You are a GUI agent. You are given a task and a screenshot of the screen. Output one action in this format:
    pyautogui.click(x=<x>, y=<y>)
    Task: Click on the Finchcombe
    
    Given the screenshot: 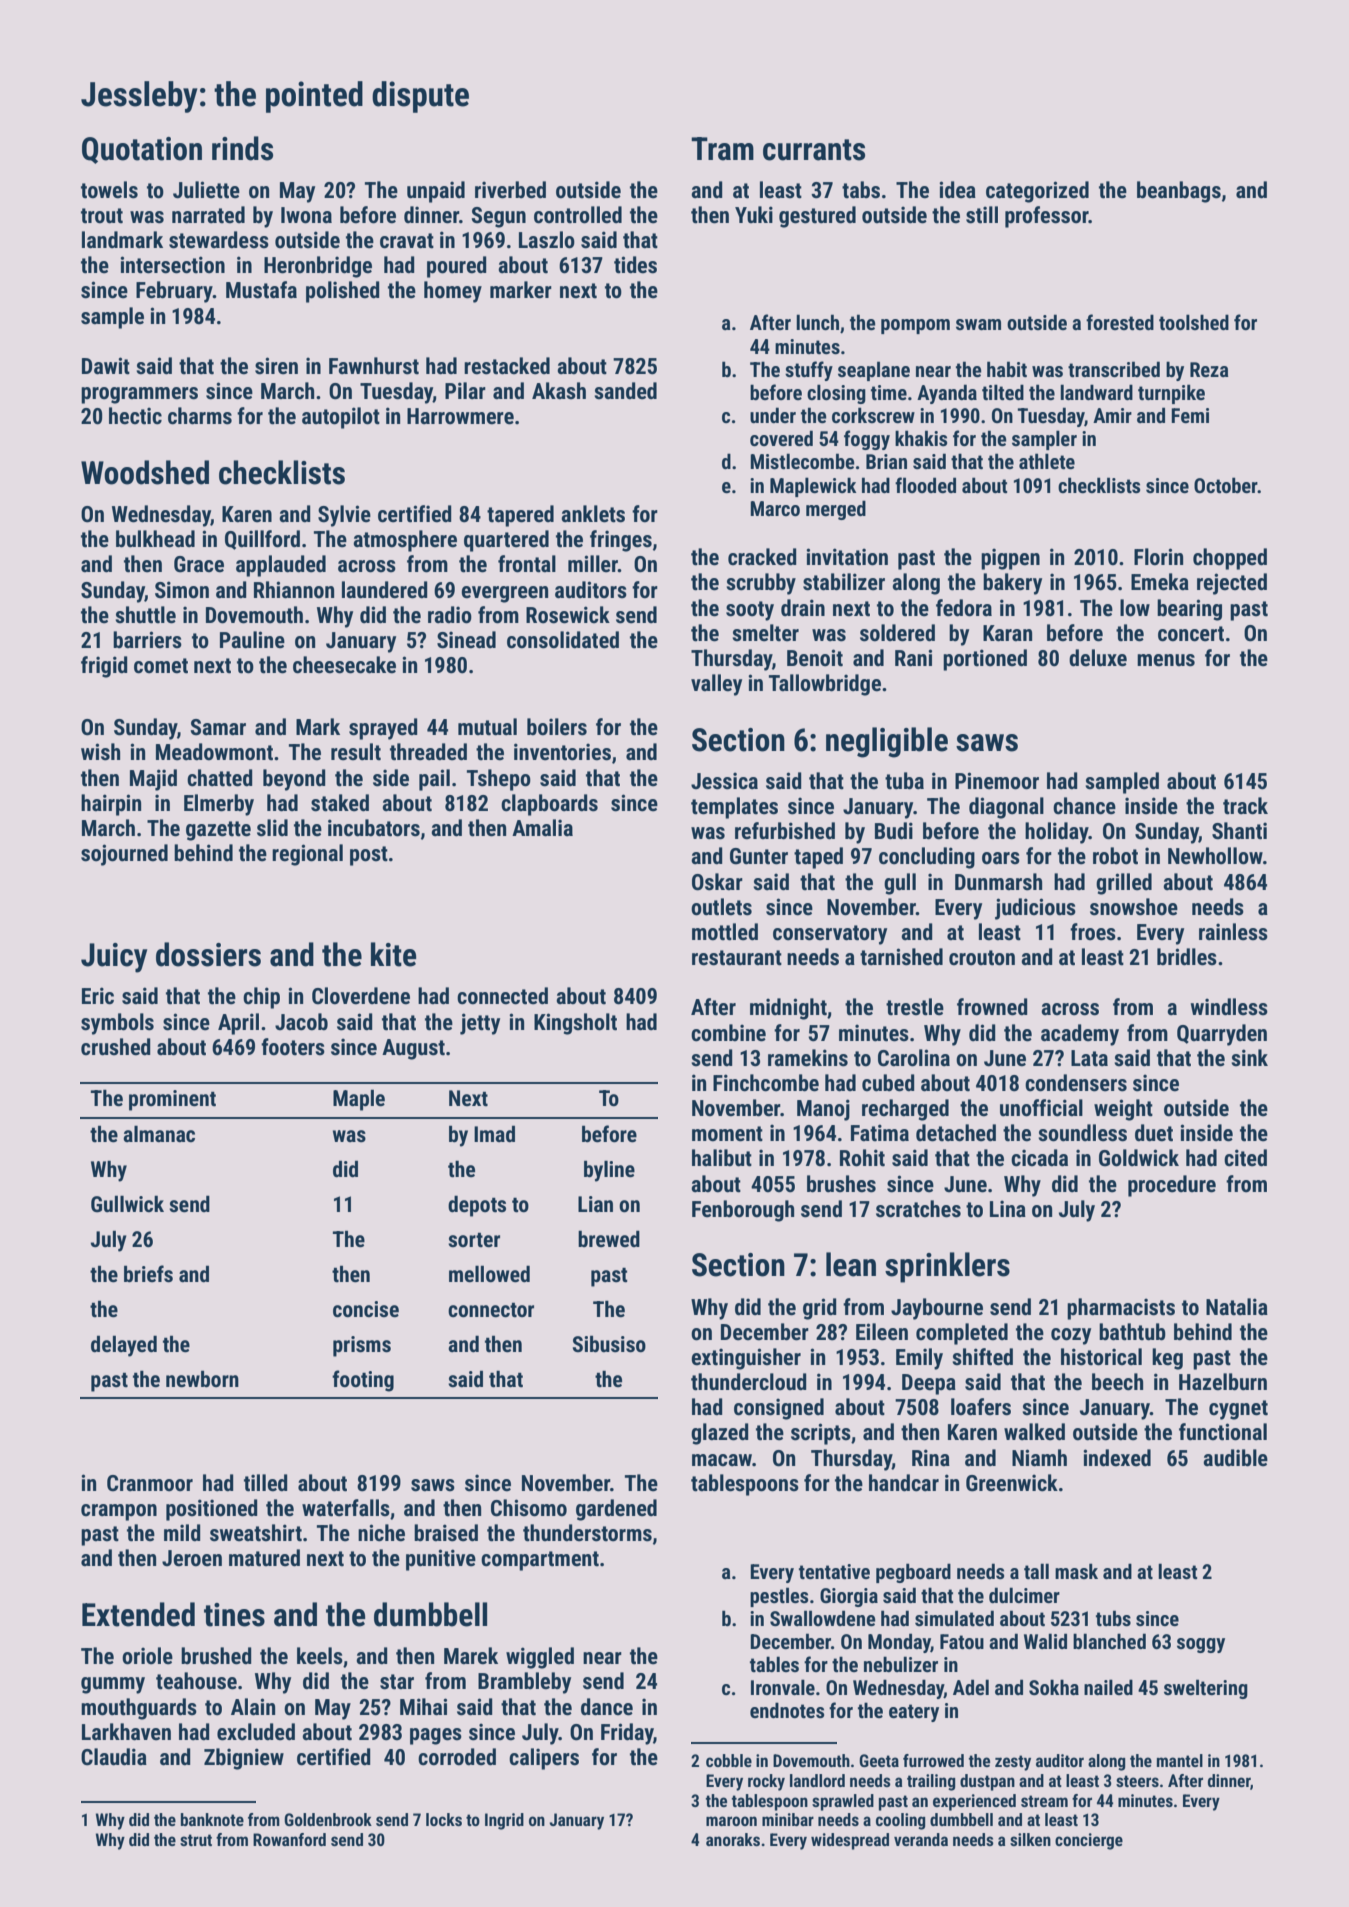 What is the action you would take?
    pyautogui.click(x=766, y=1083)
